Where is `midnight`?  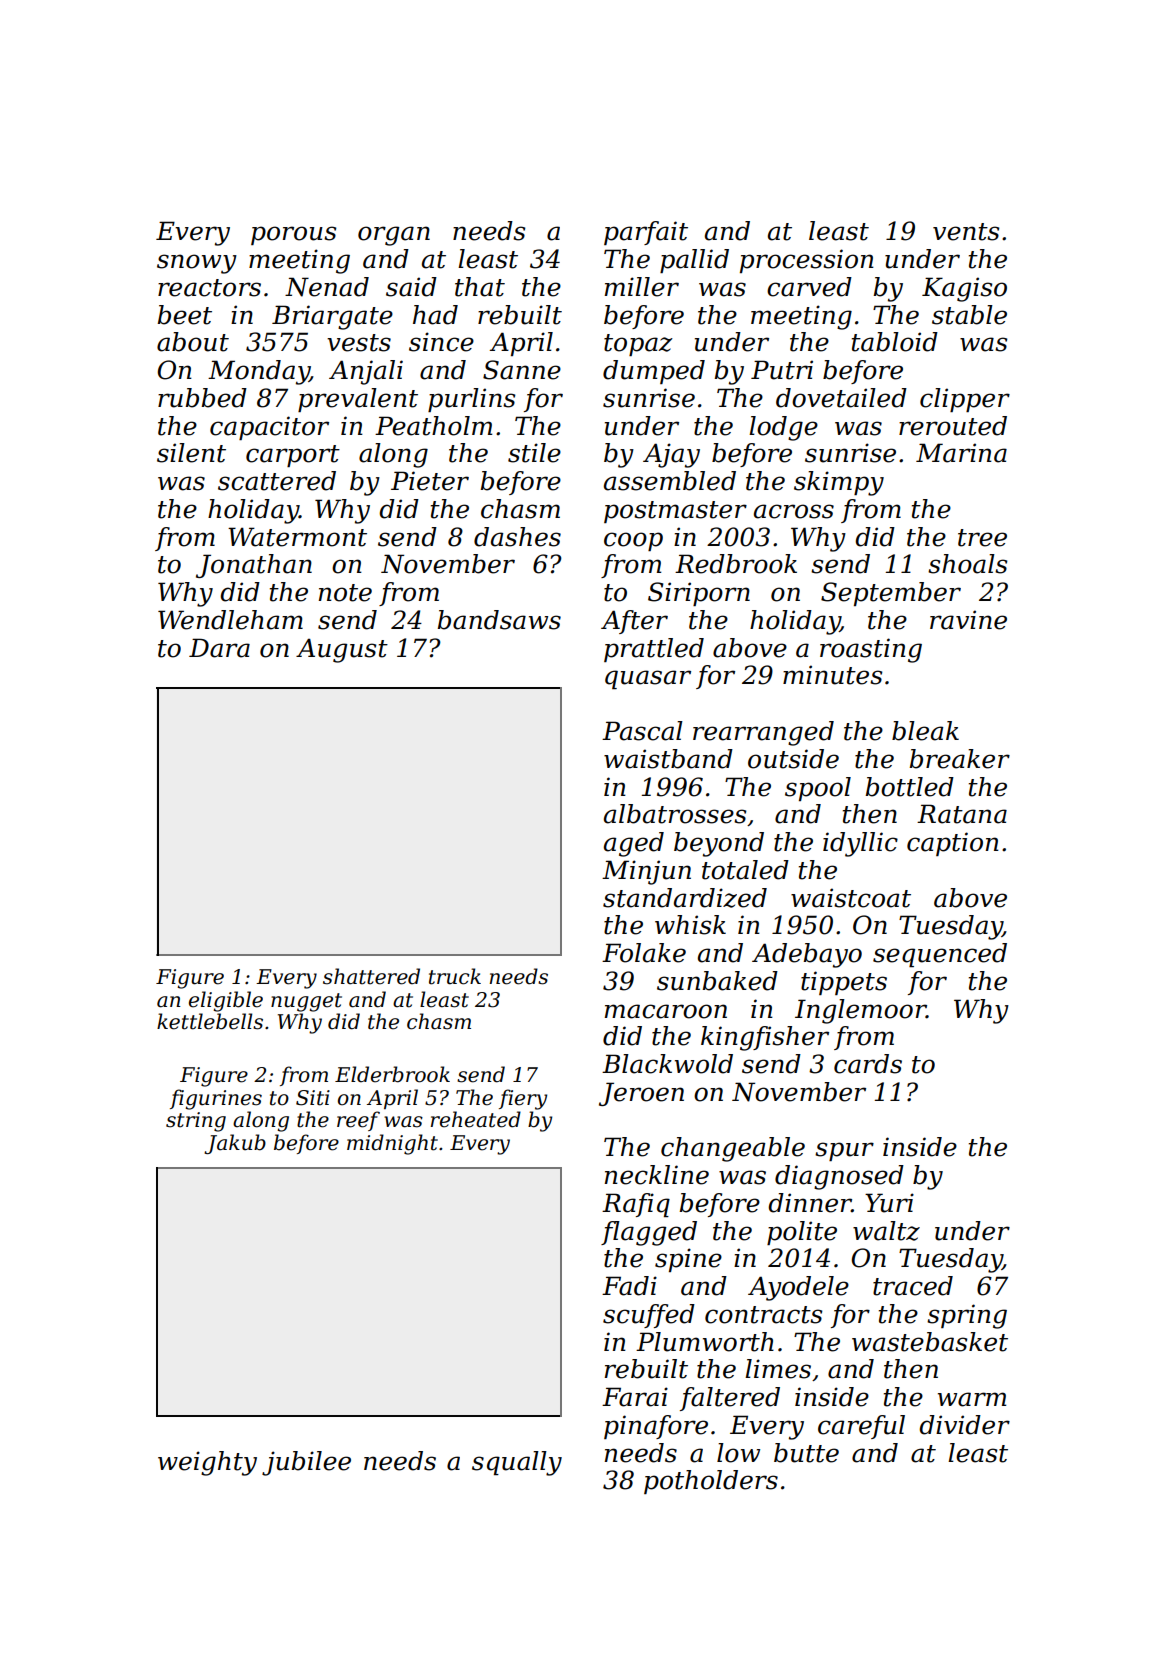
midnight is located at coordinates (392, 1144).
